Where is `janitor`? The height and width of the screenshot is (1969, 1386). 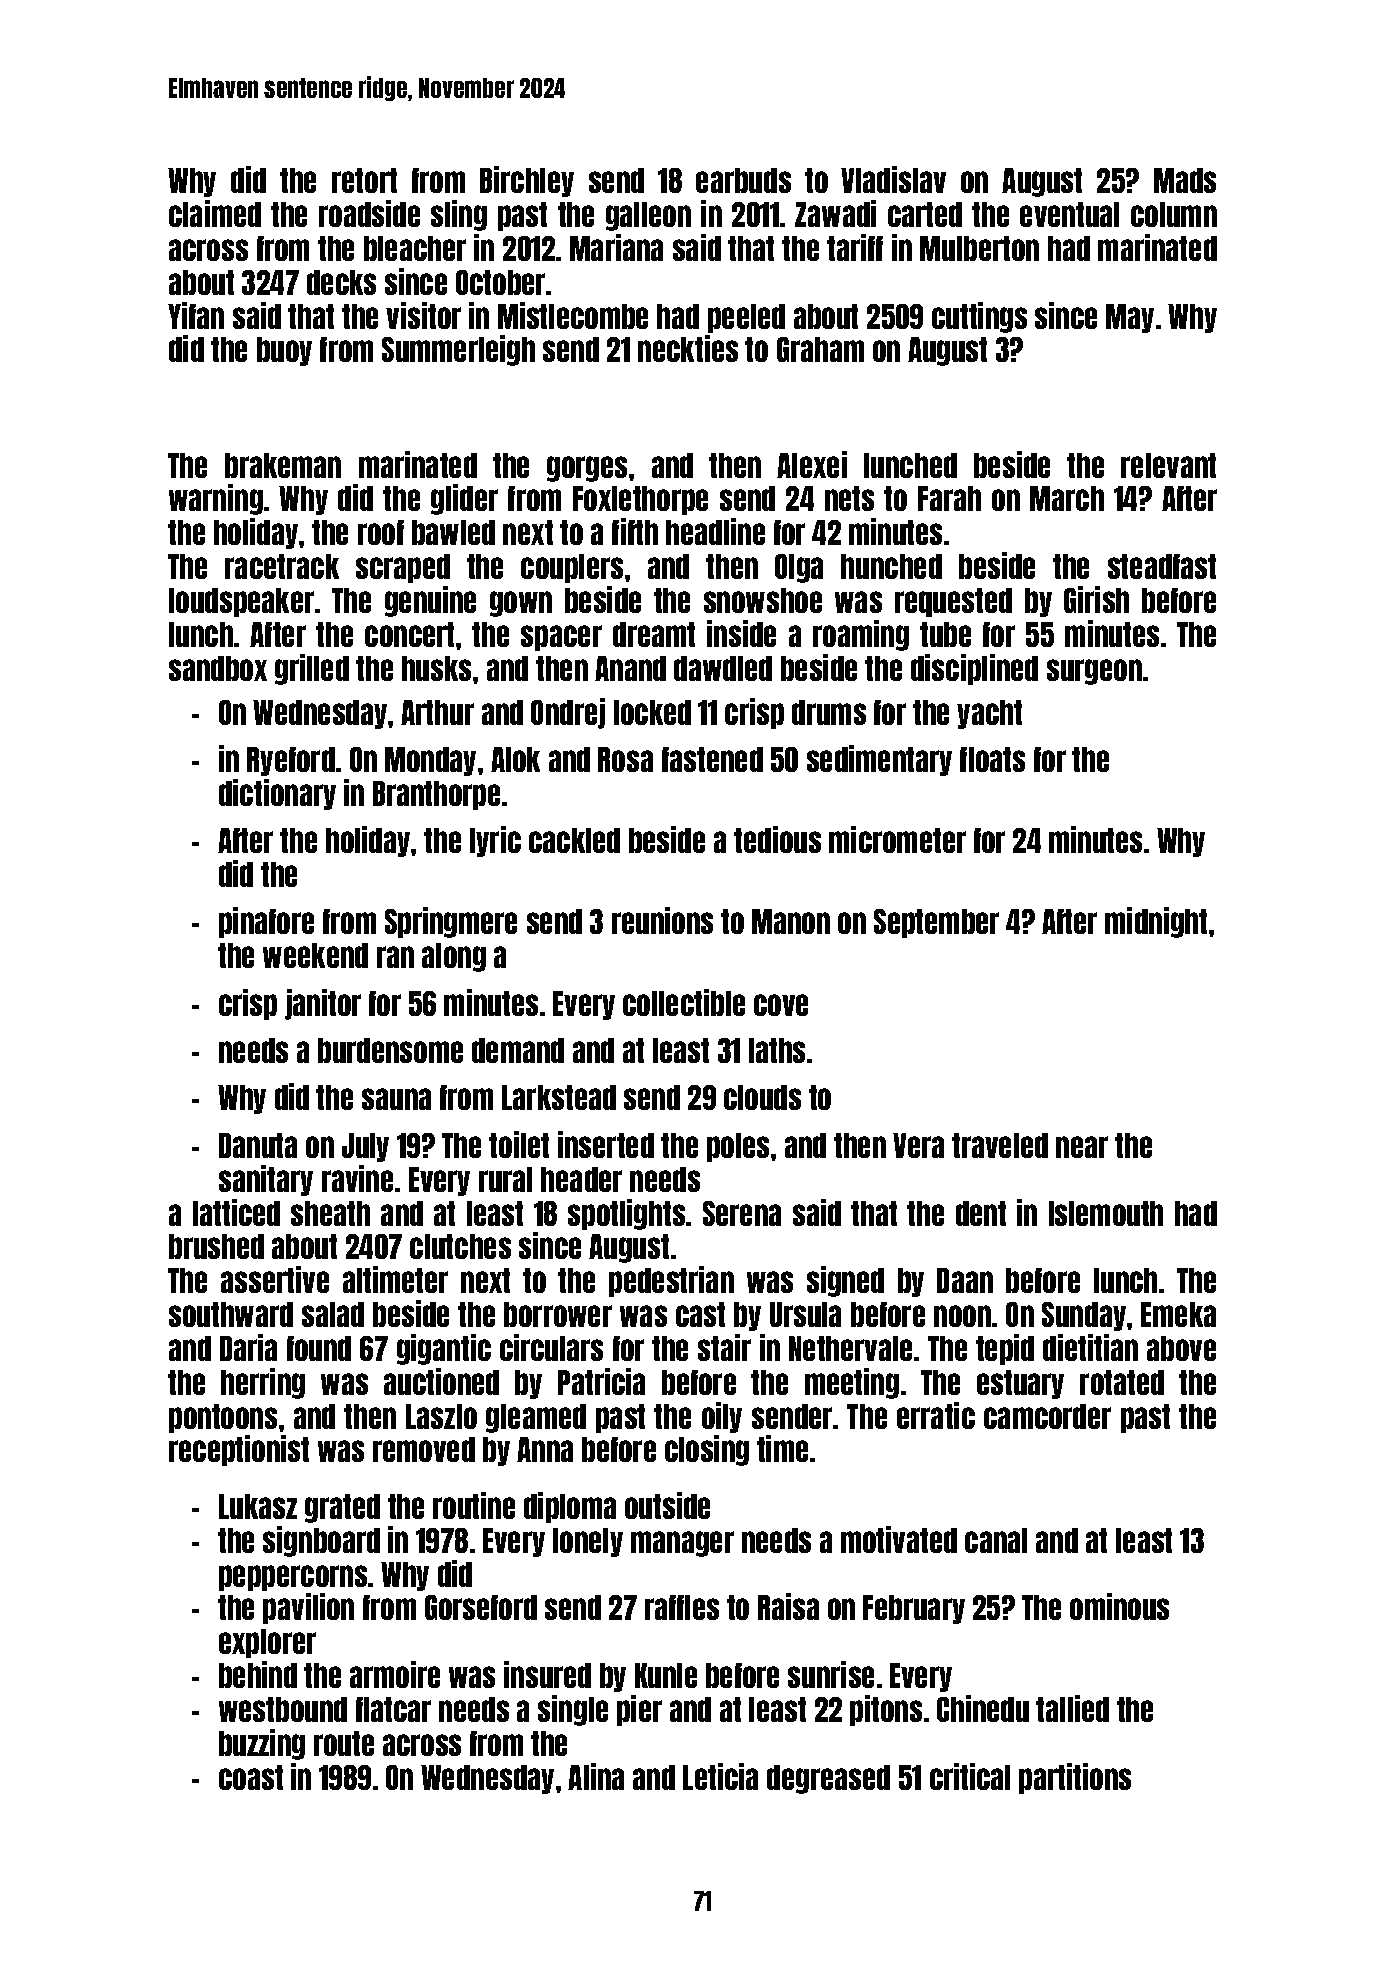 janitor is located at coordinates (323, 1004).
